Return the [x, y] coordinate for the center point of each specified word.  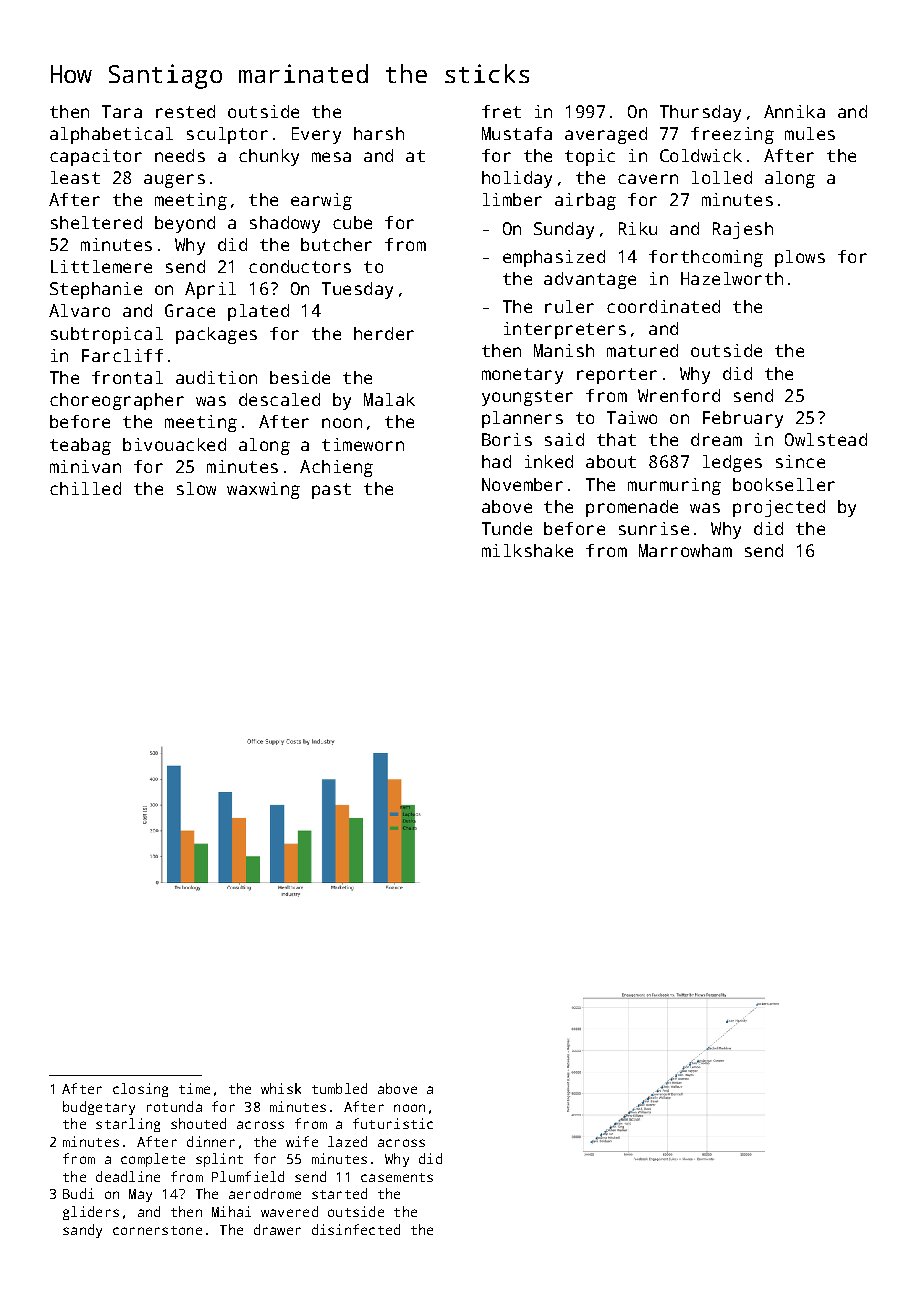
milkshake [527, 550]
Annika [794, 111]
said [564, 439]
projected [779, 508]
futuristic [393, 1123]
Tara [122, 111]
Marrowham [685, 550]
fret [501, 111]
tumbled [339, 1088]
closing [140, 1090]
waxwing [263, 490]
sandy [82, 1231]
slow [196, 488]
